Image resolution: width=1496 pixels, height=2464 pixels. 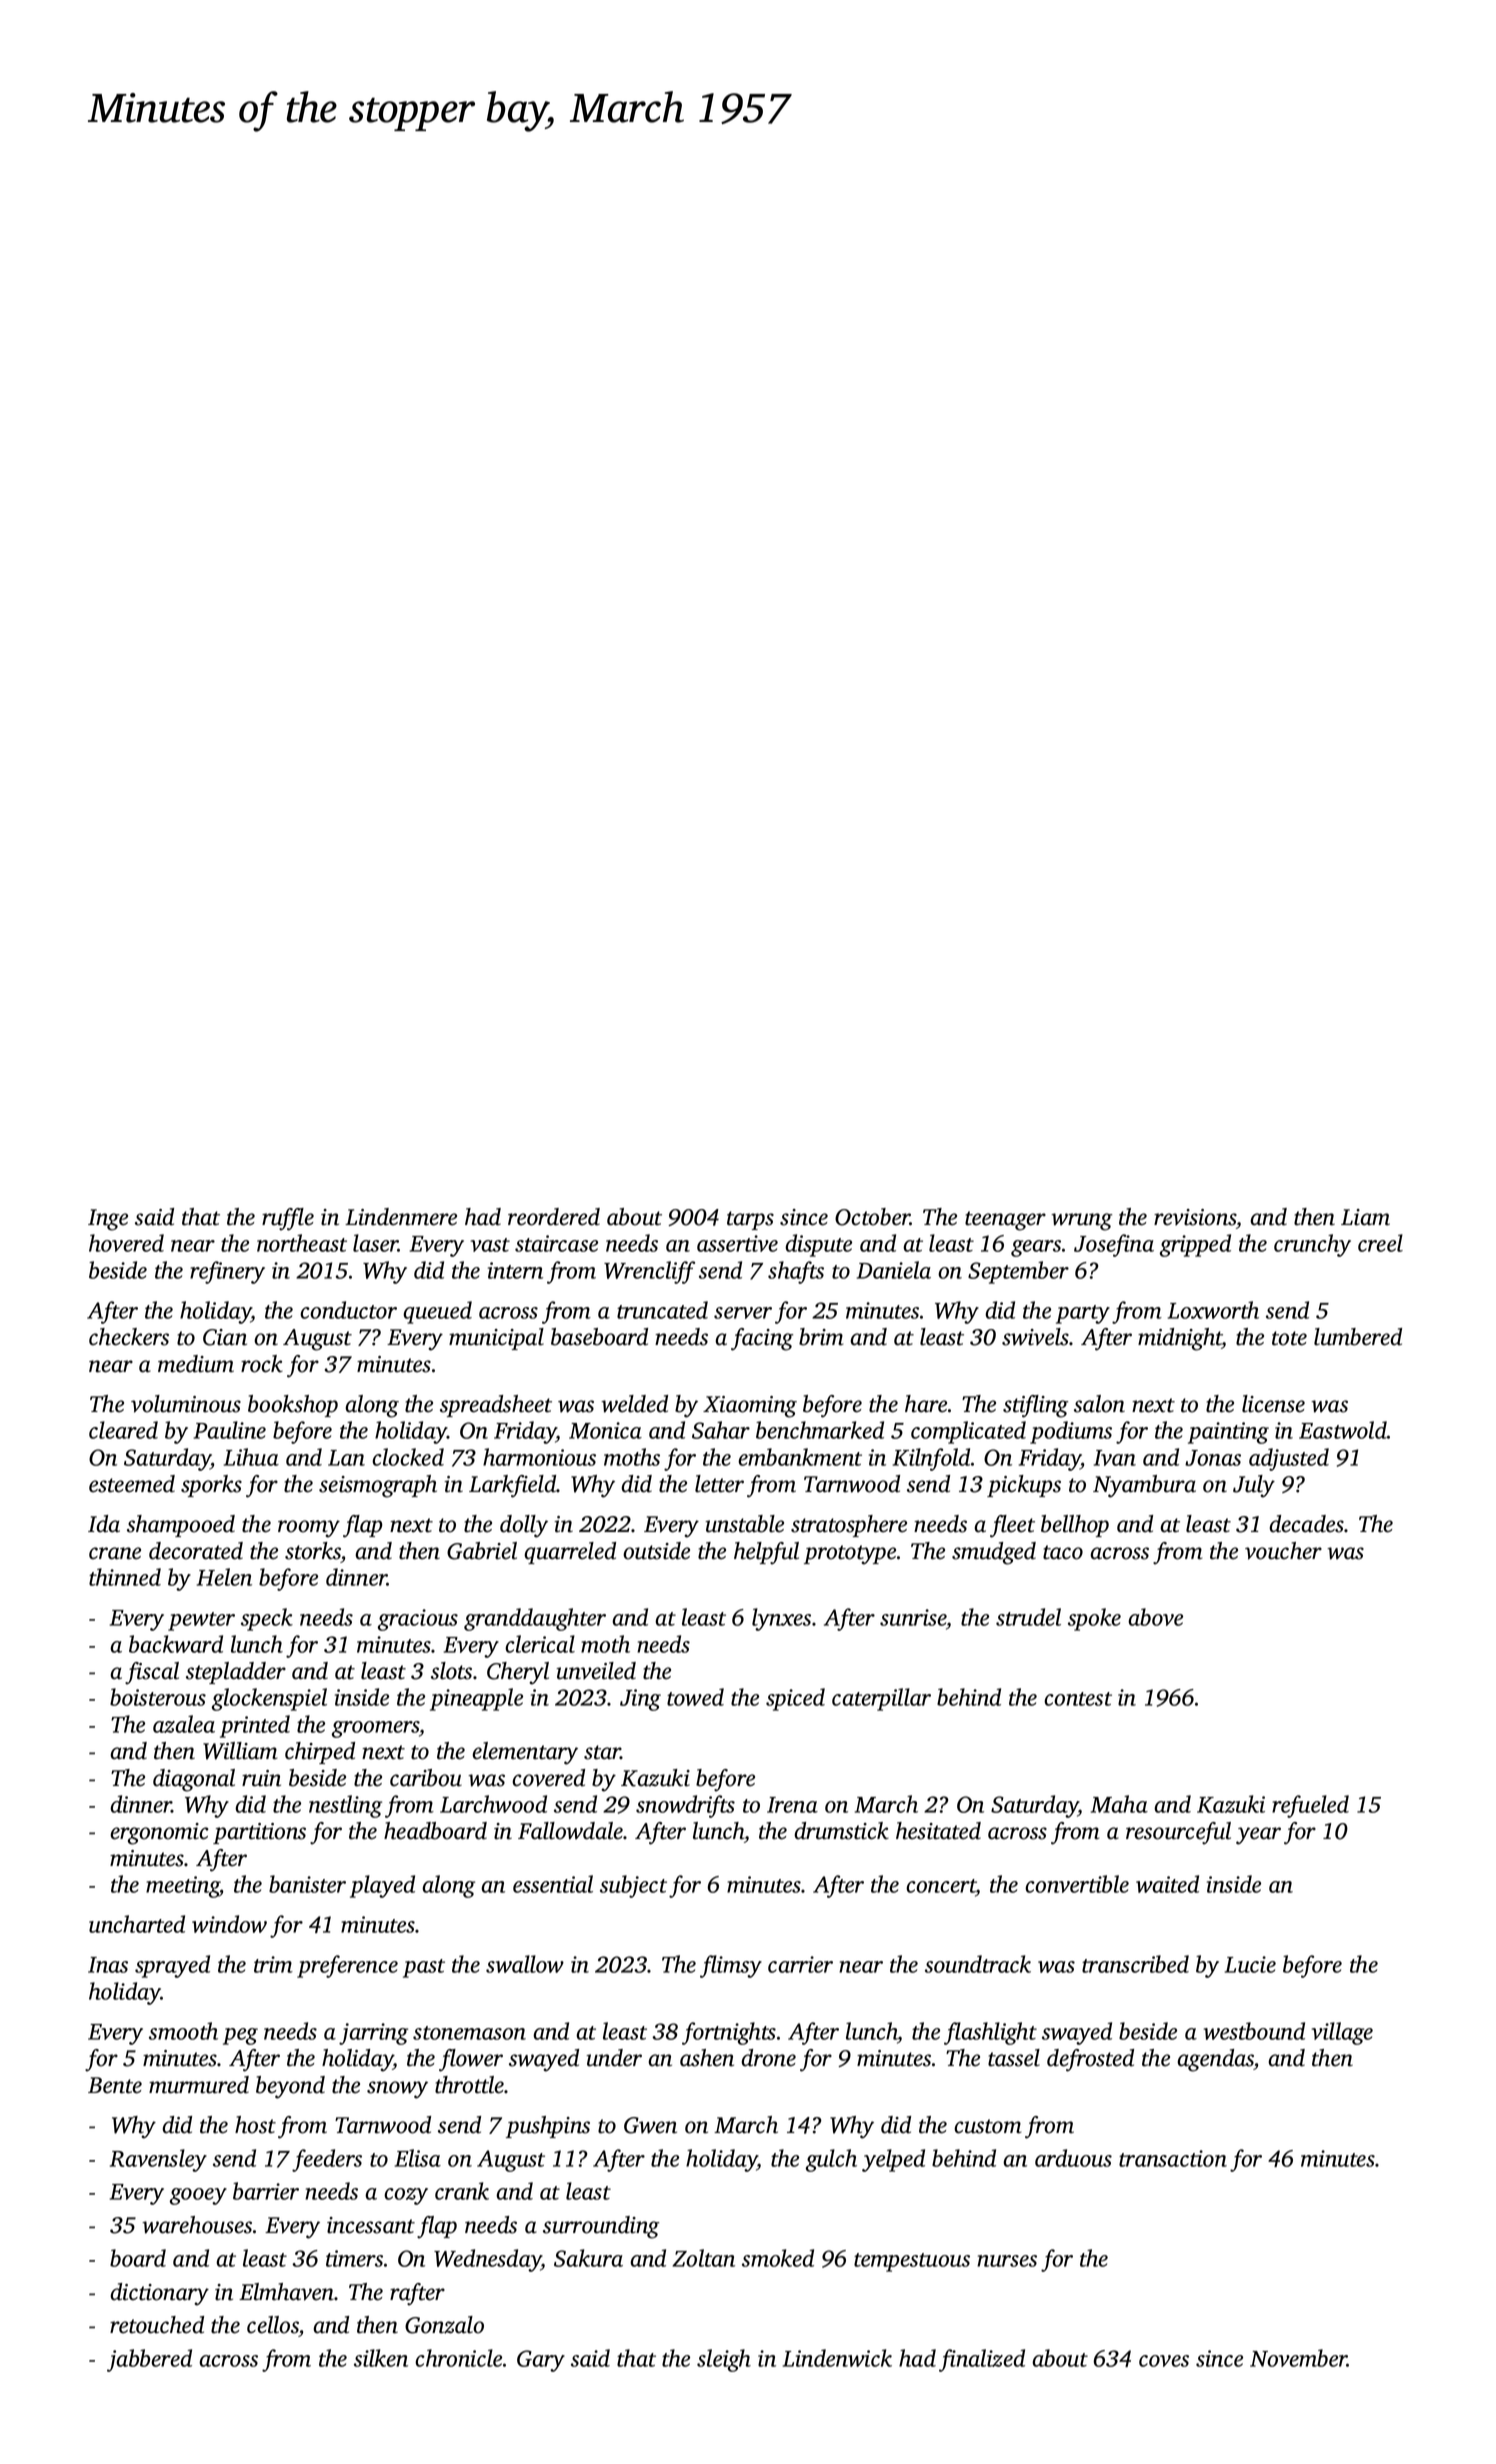 I want to click on jabbered, so click(x=149, y=2360).
